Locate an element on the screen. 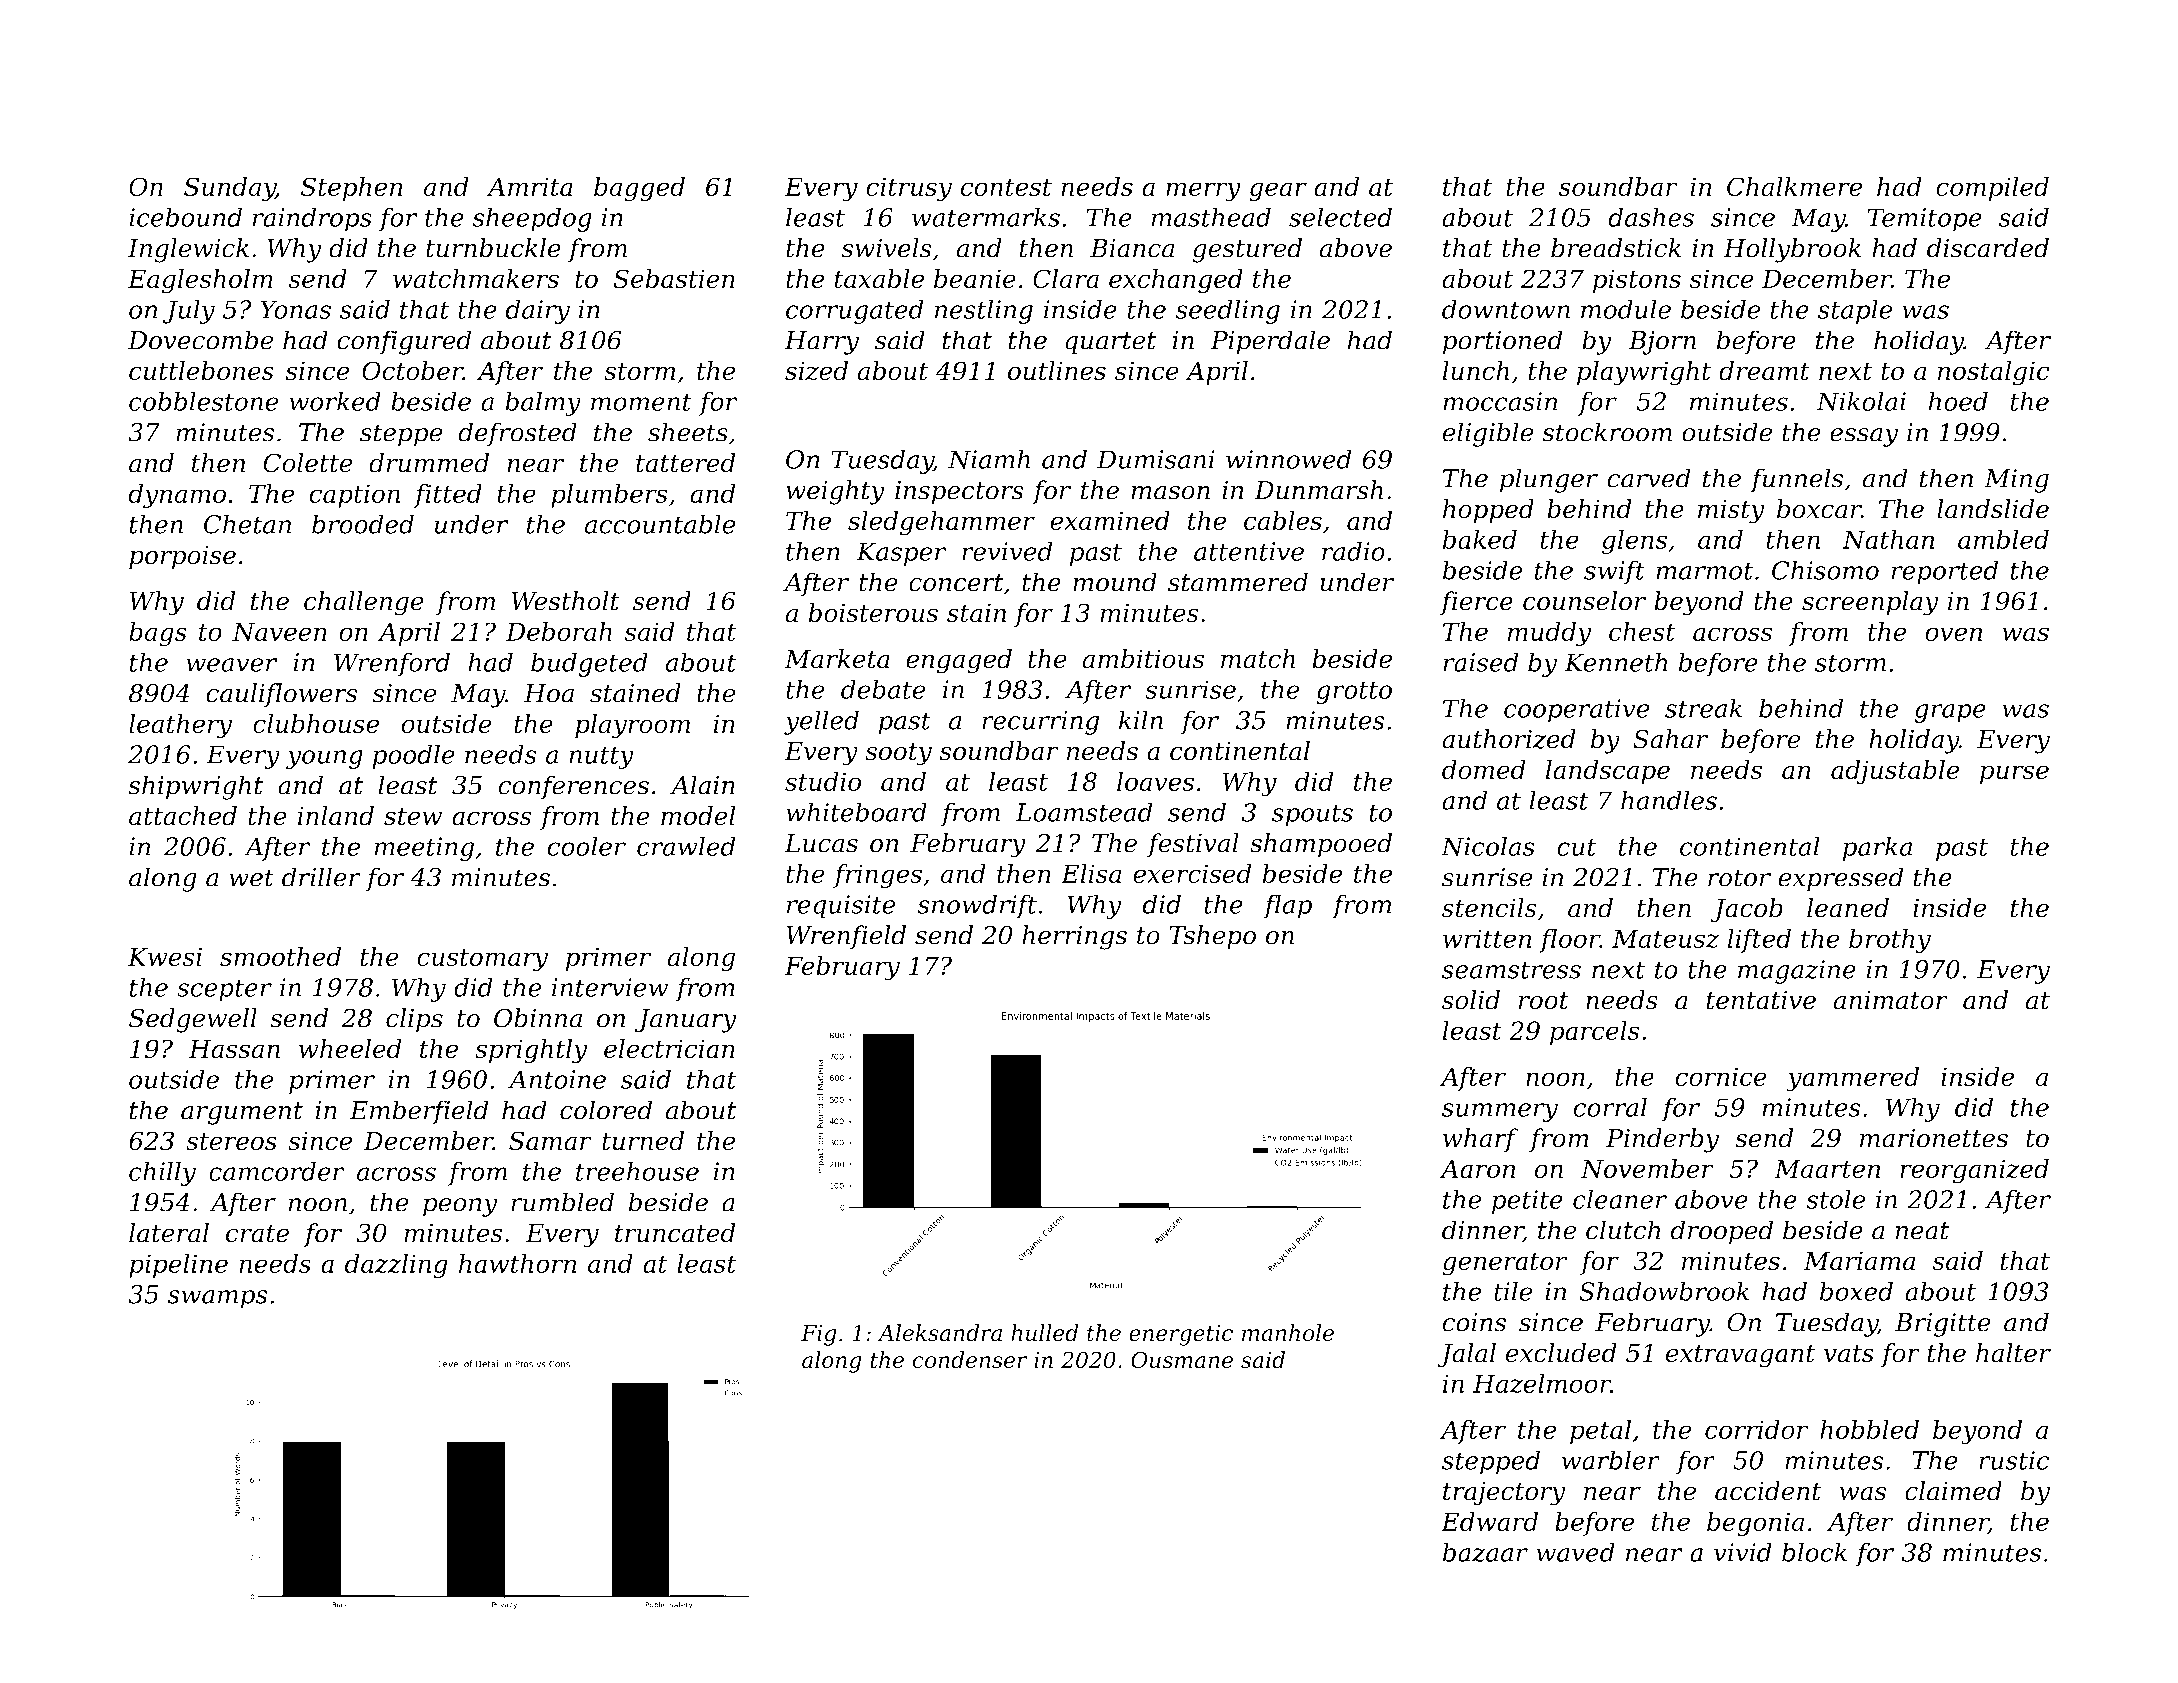  condenser is located at coordinates (970, 1360).
